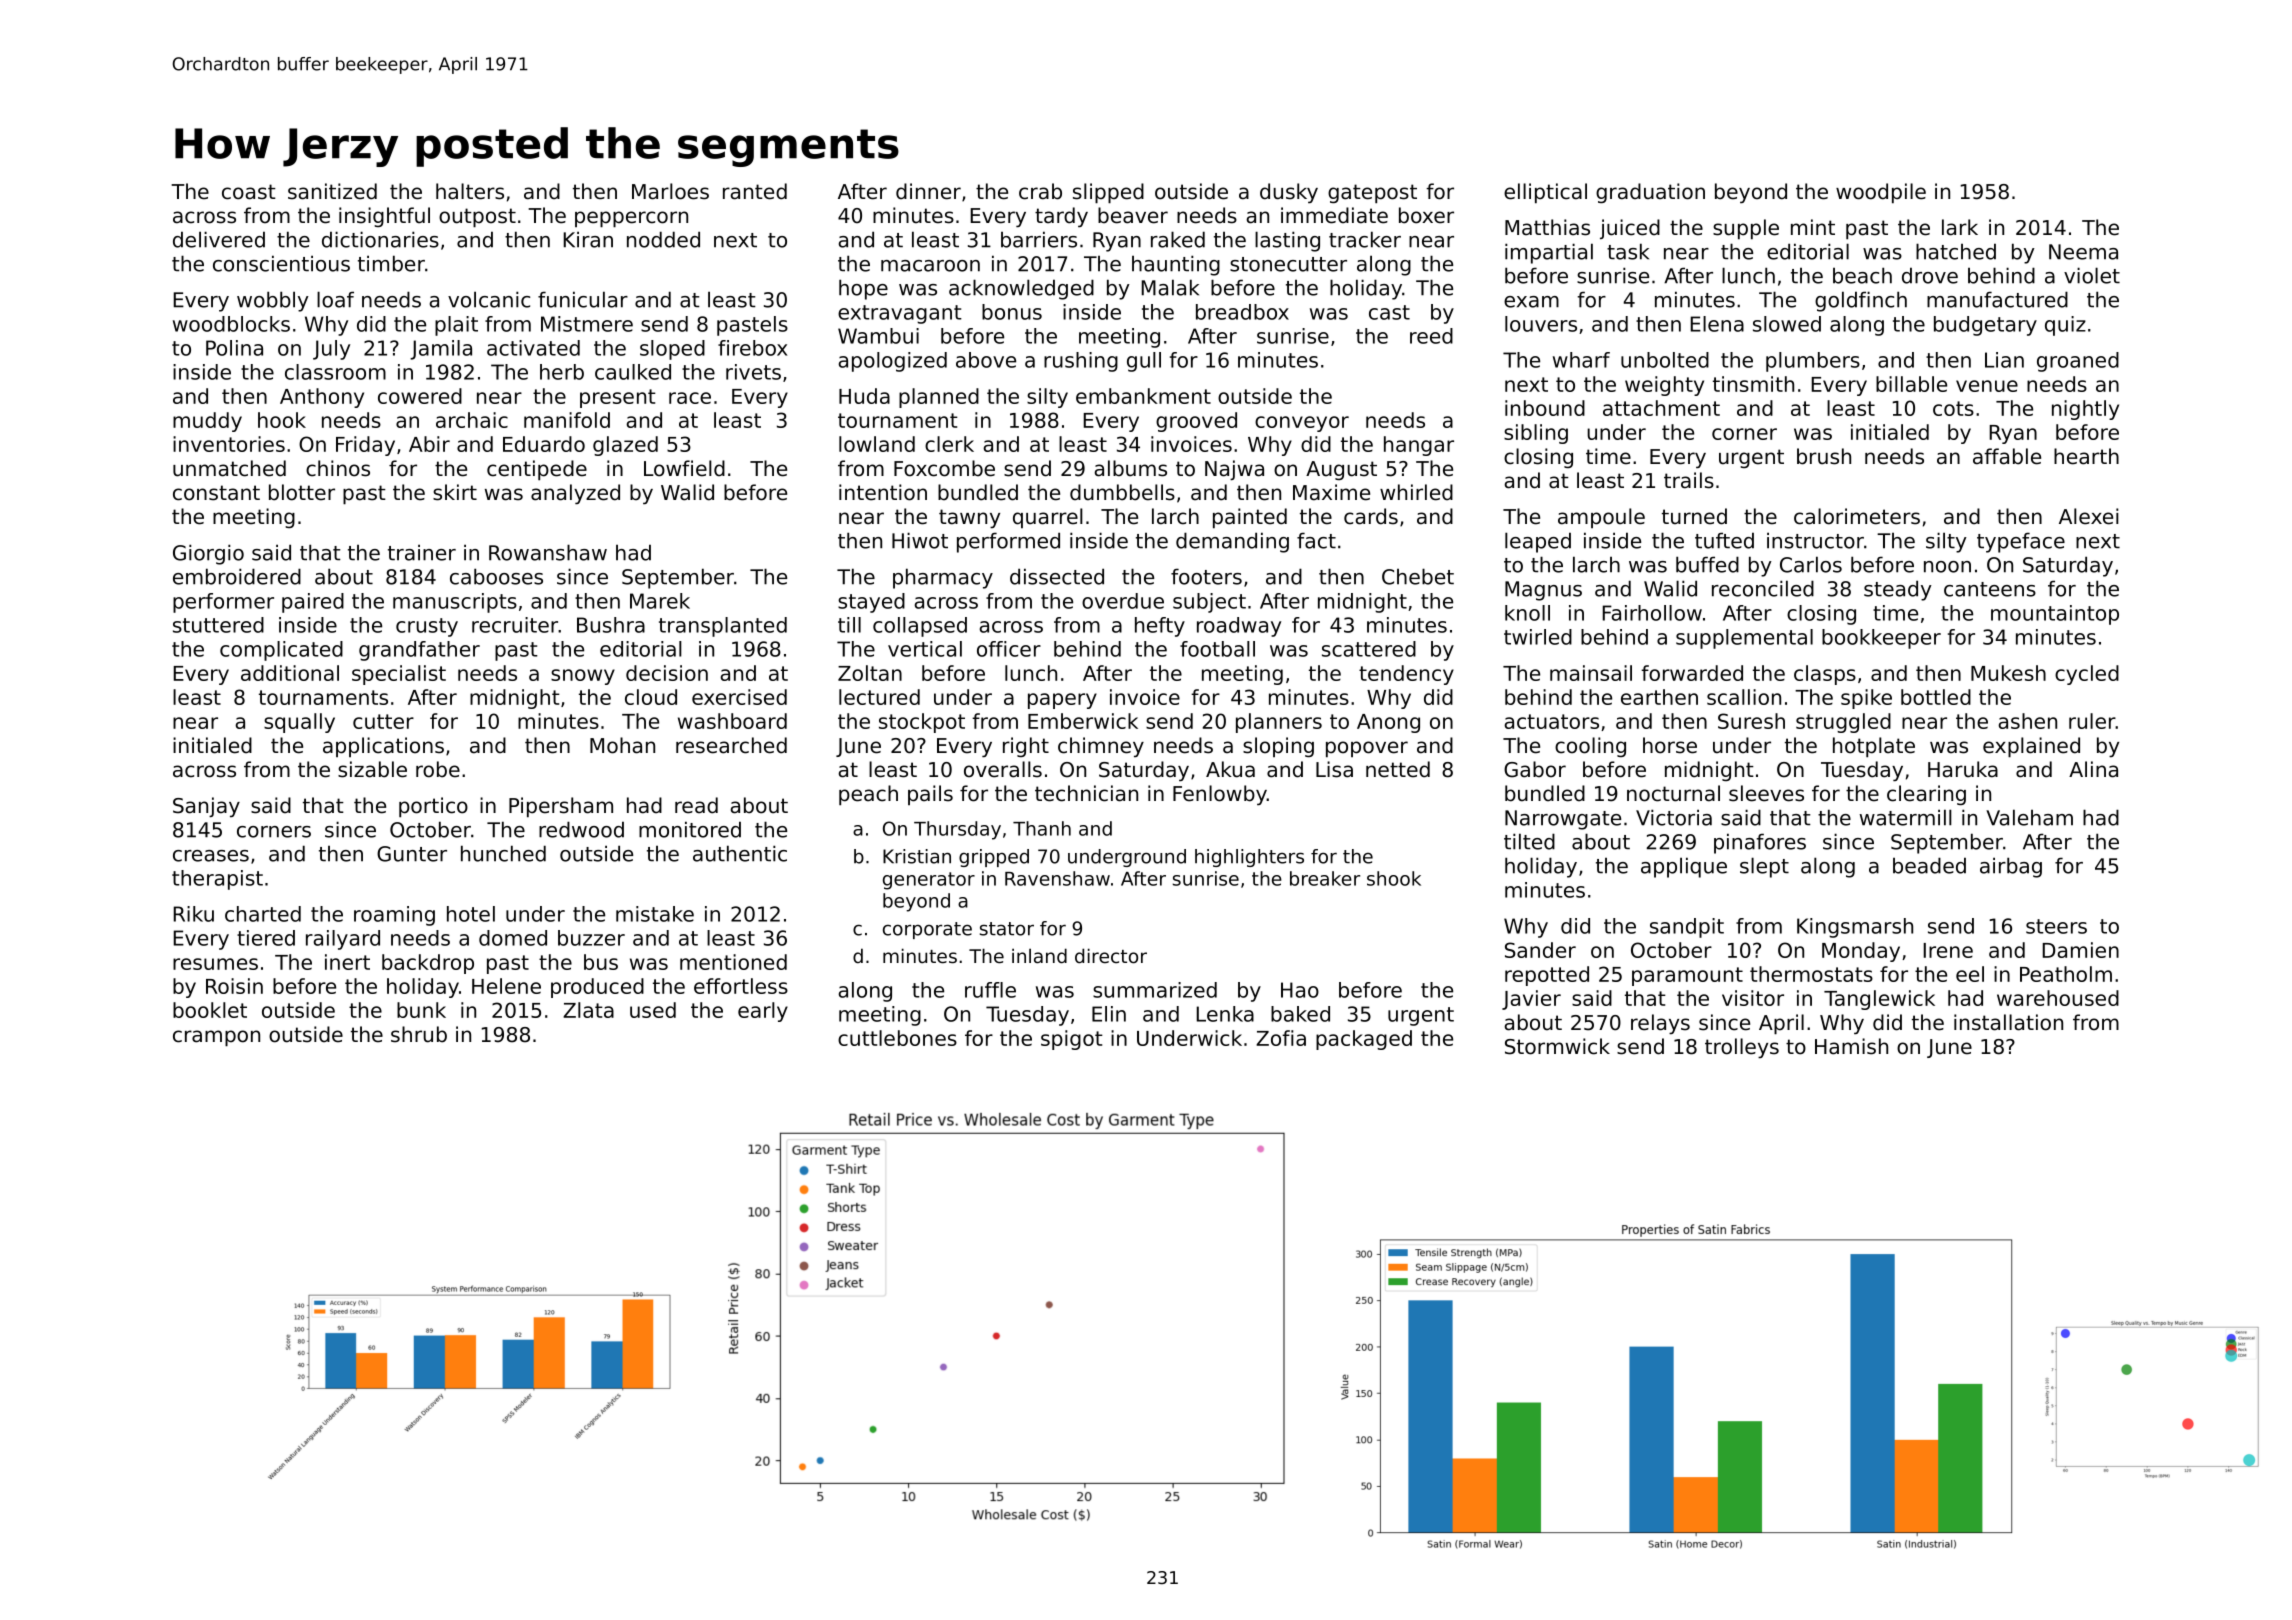  Describe the element at coordinates (990, 990) in the page. I see `ruffle` at that location.
